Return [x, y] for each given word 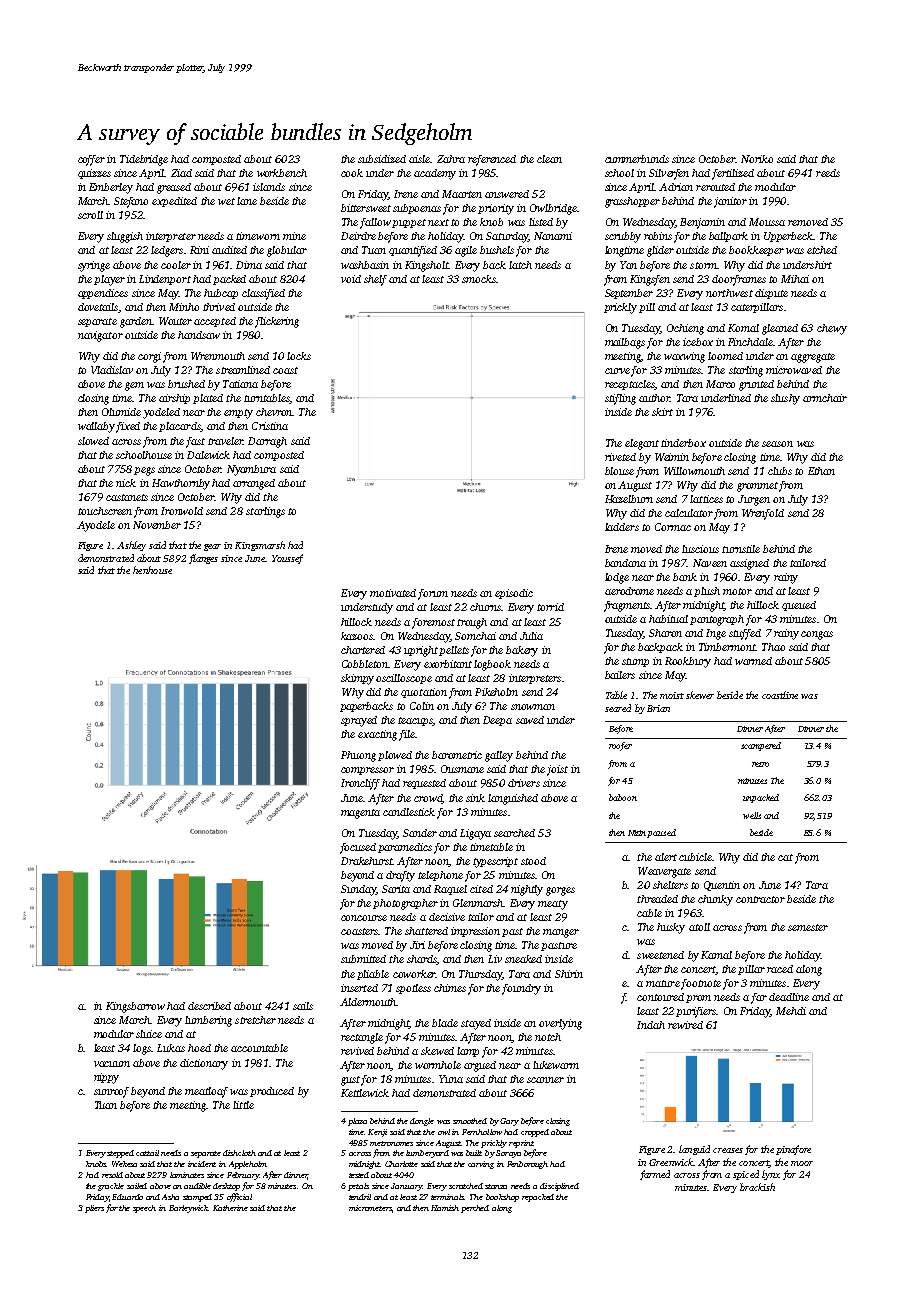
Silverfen [669, 174]
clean [549, 159]
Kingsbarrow [135, 1007]
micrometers [370, 1208]
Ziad [181, 173]
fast [195, 442]
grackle [111, 1187]
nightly [527, 890]
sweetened [660, 955]
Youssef [287, 559]
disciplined [559, 1187]
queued [799, 606]
